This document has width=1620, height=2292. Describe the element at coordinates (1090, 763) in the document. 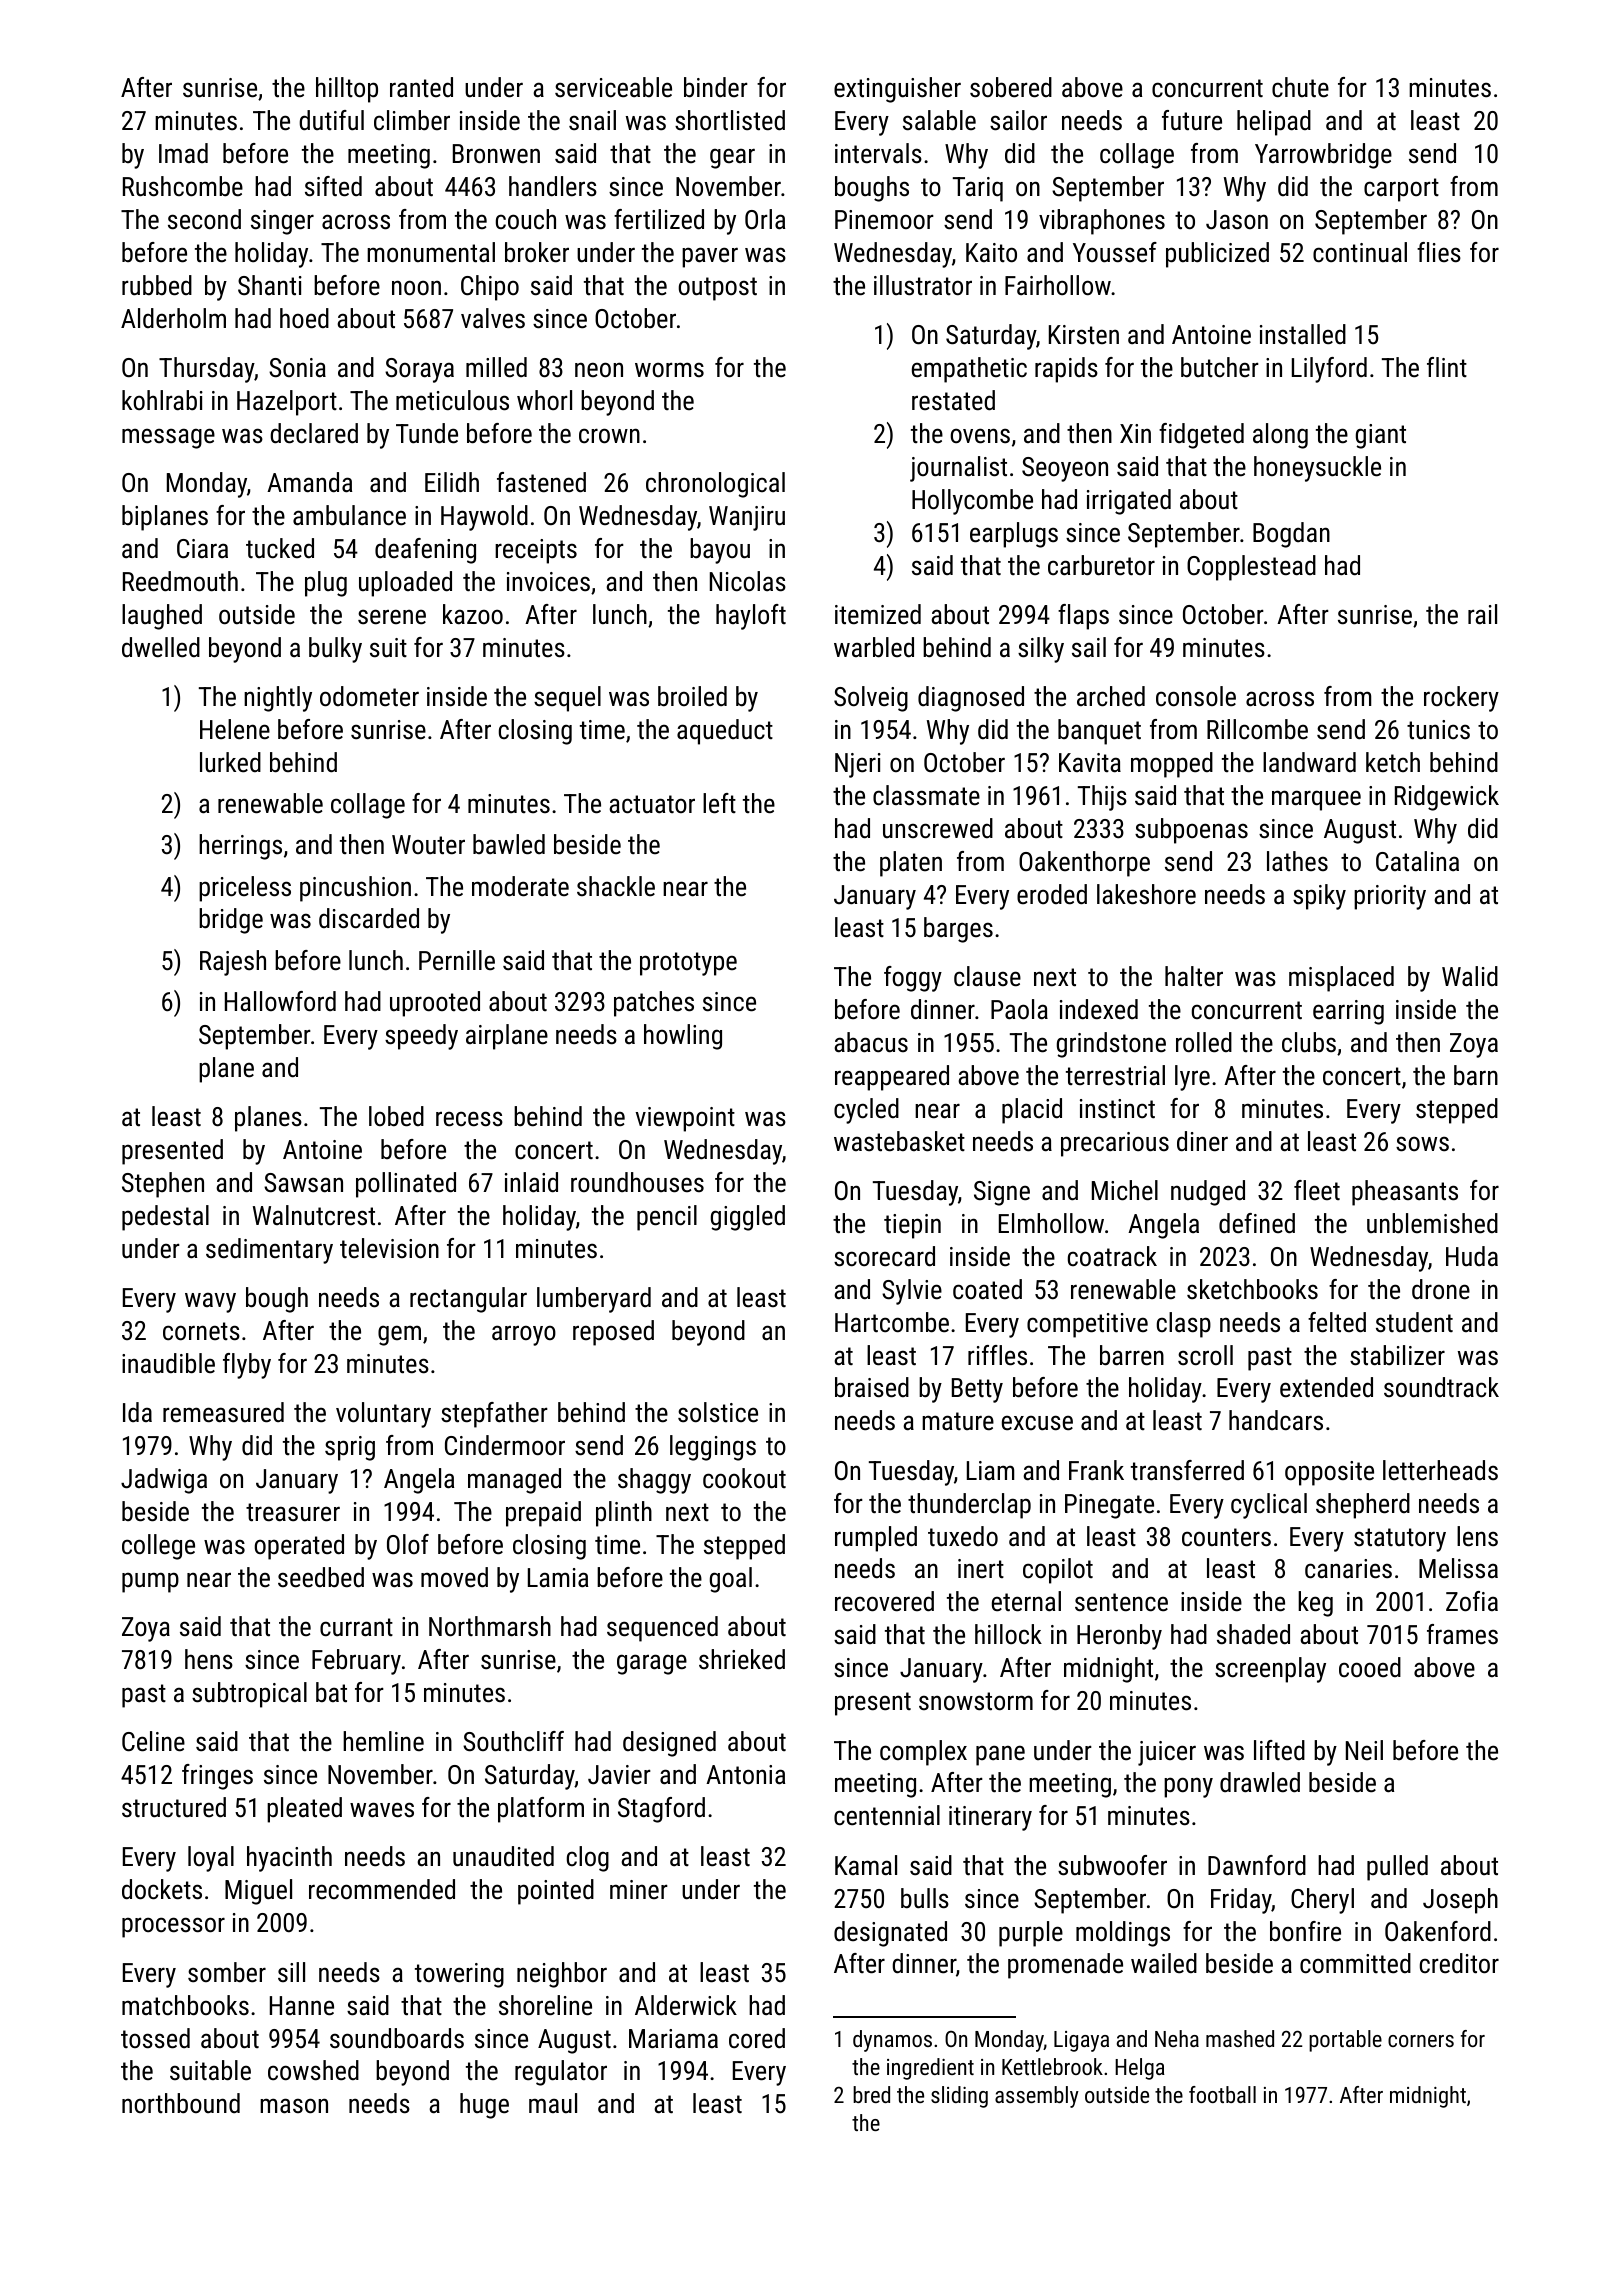

I see `Kavita` at that location.
